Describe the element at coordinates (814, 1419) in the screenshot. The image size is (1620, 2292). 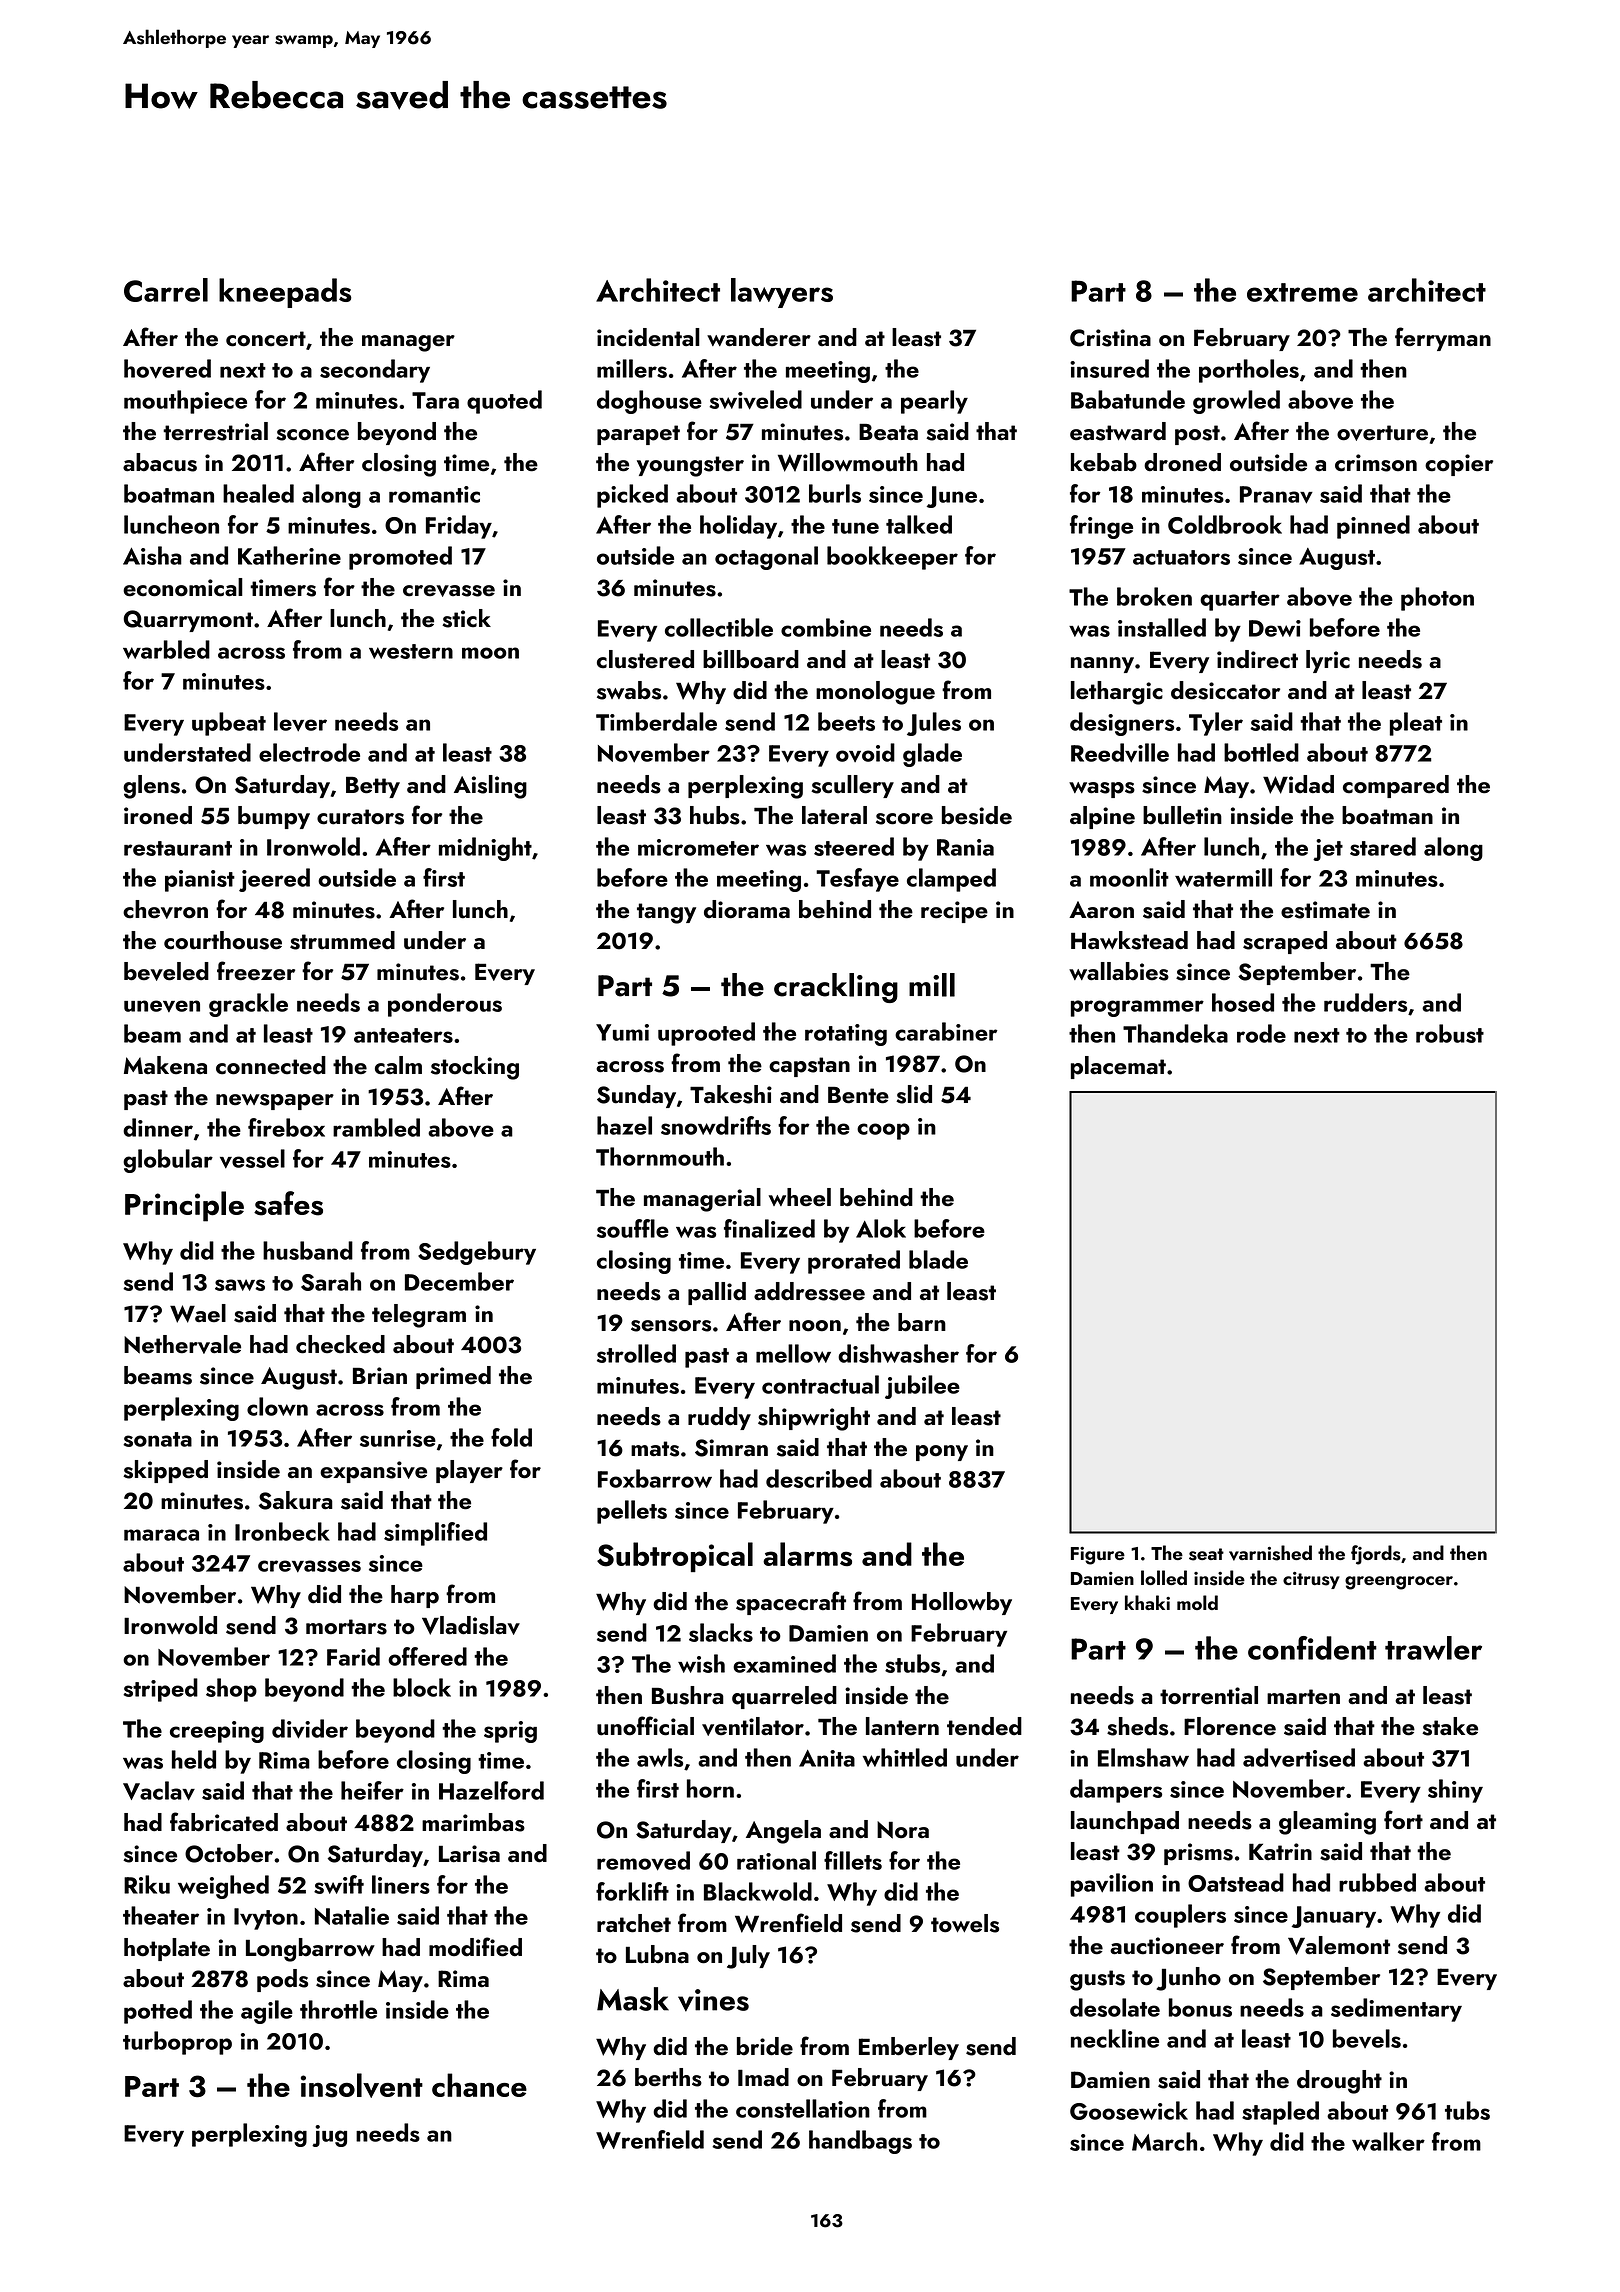
I see `shipwright` at that location.
